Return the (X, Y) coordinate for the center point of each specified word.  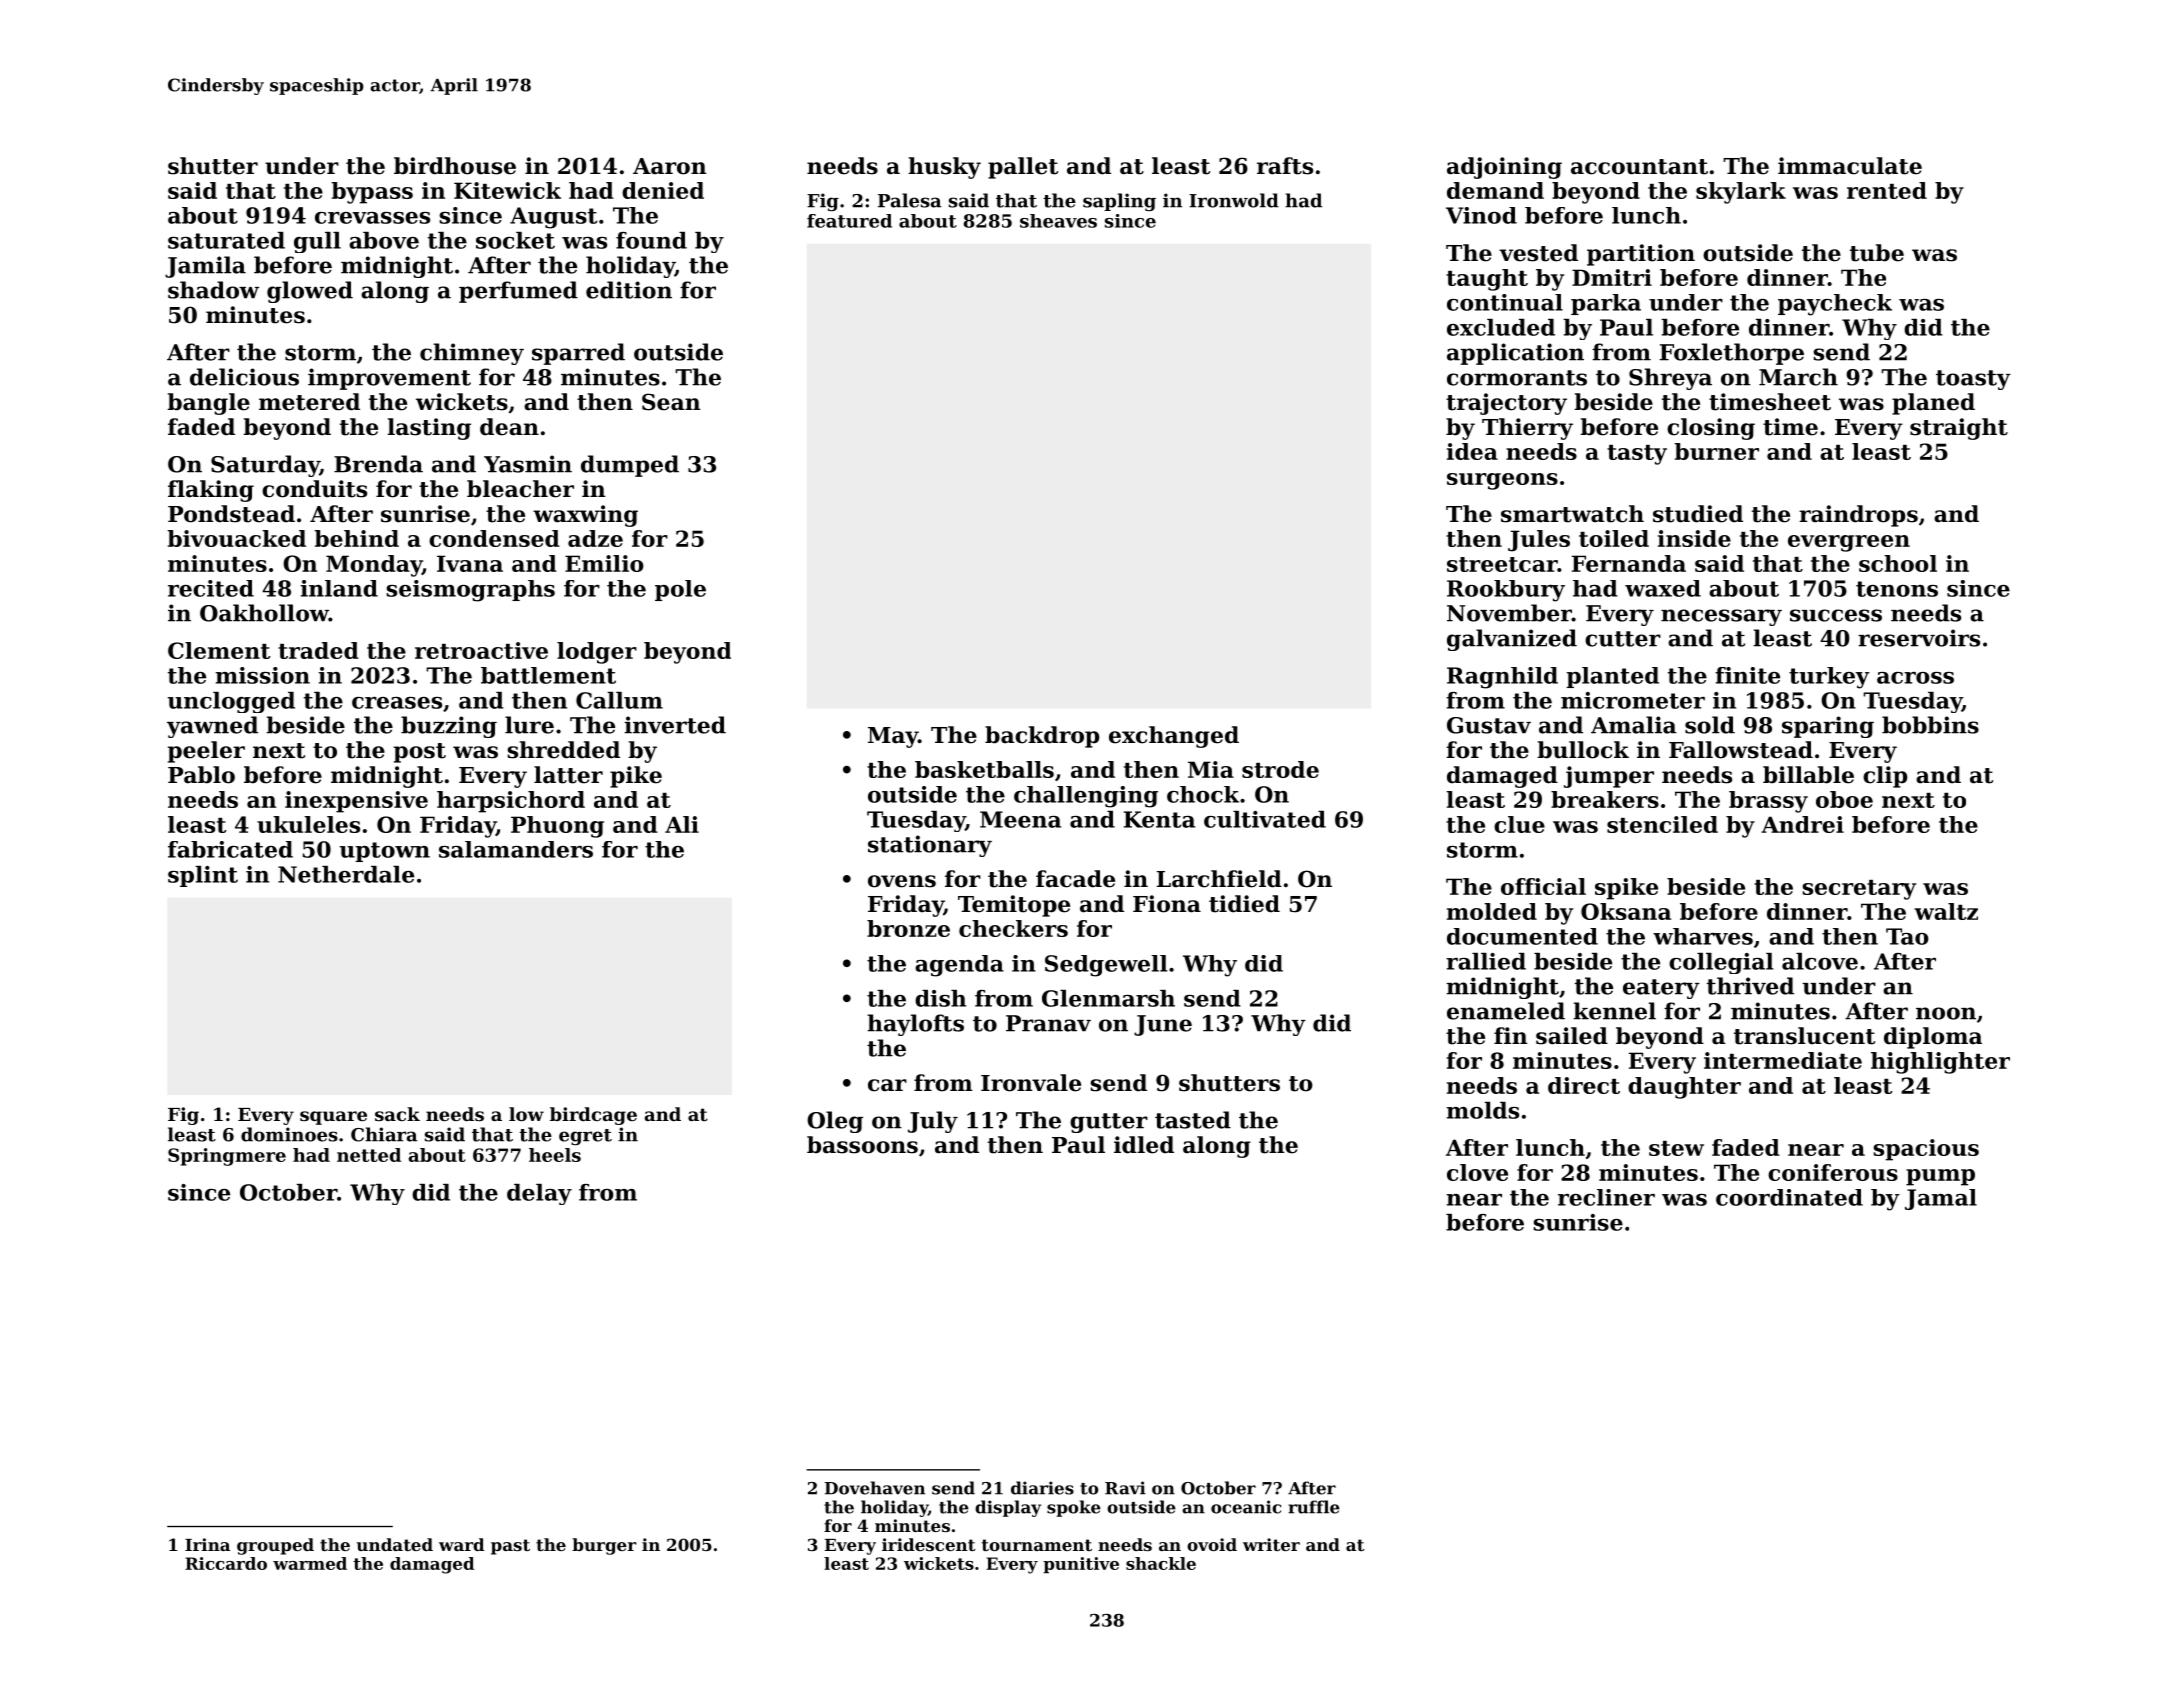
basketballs (984, 769)
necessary (1721, 617)
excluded (1501, 327)
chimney (472, 354)
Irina (207, 1544)
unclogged (231, 702)
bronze (908, 928)
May (893, 737)
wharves (1703, 936)
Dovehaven (875, 1488)
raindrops (1858, 516)
